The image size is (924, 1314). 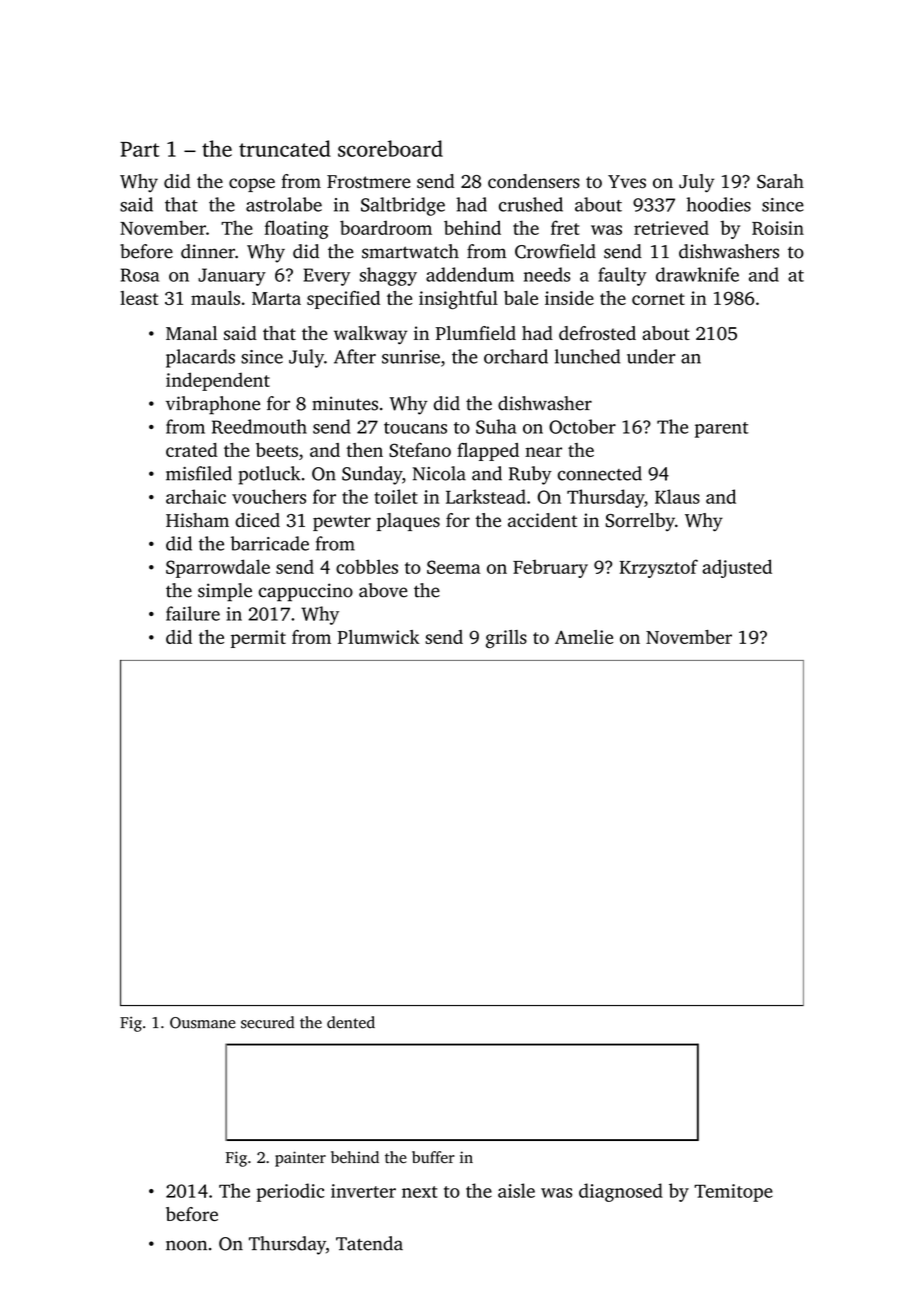 I want to click on permit, so click(x=258, y=639).
